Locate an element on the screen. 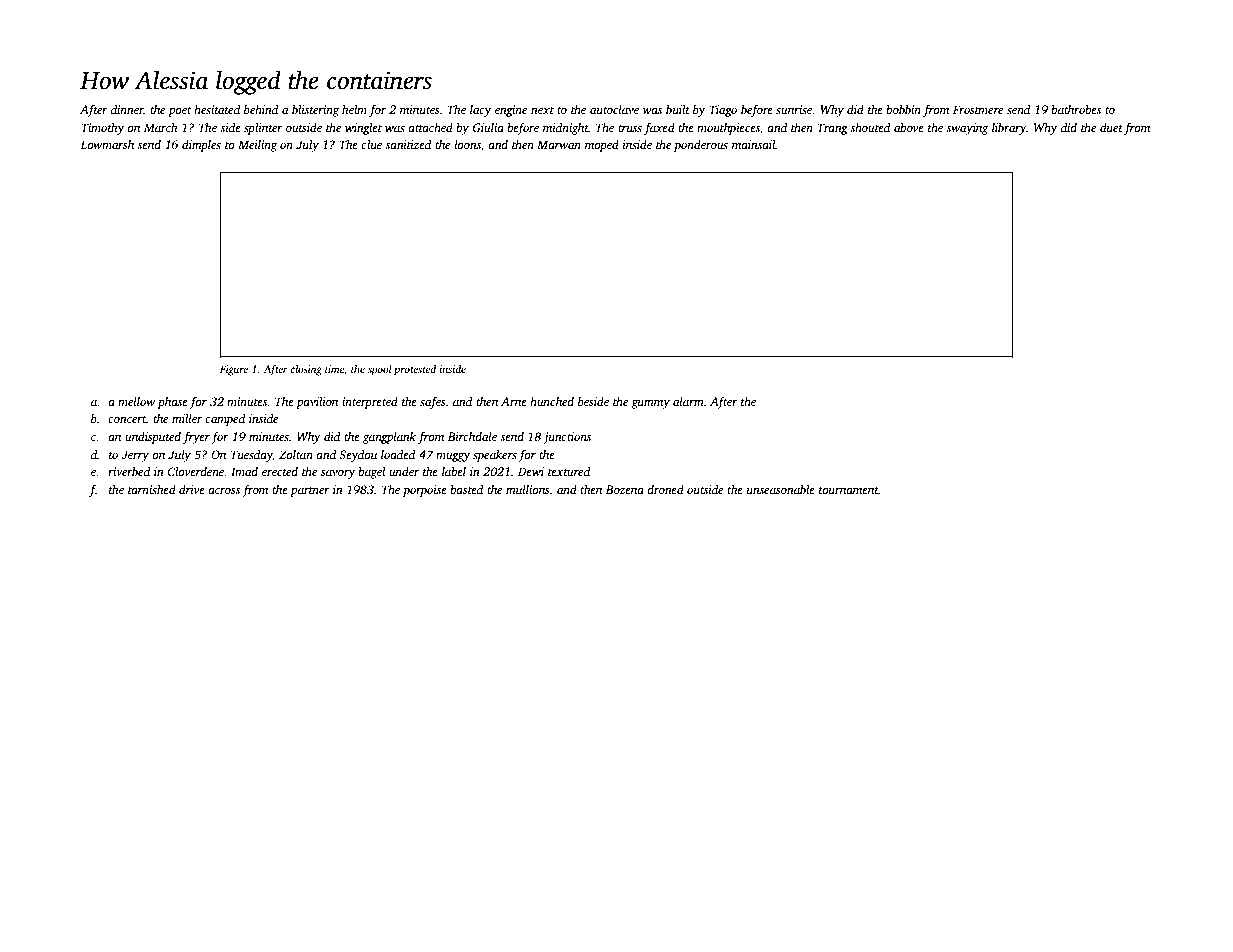 The image size is (1233, 952). lacy is located at coordinates (480, 111).
